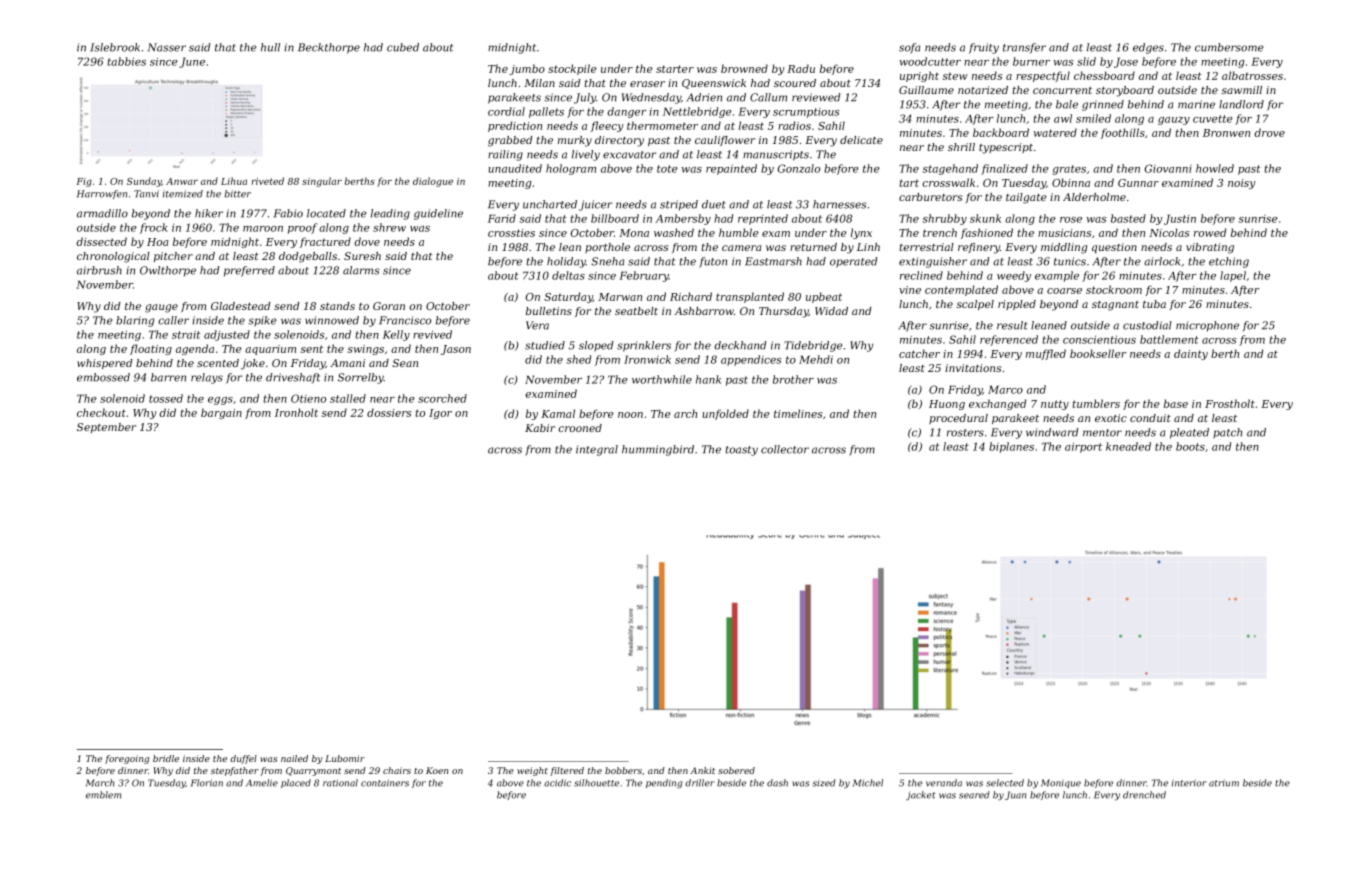 Image resolution: width=1372 pixels, height=887 pixels. What do you see at coordinates (101, 412) in the screenshot?
I see `checkout` at bounding box center [101, 412].
